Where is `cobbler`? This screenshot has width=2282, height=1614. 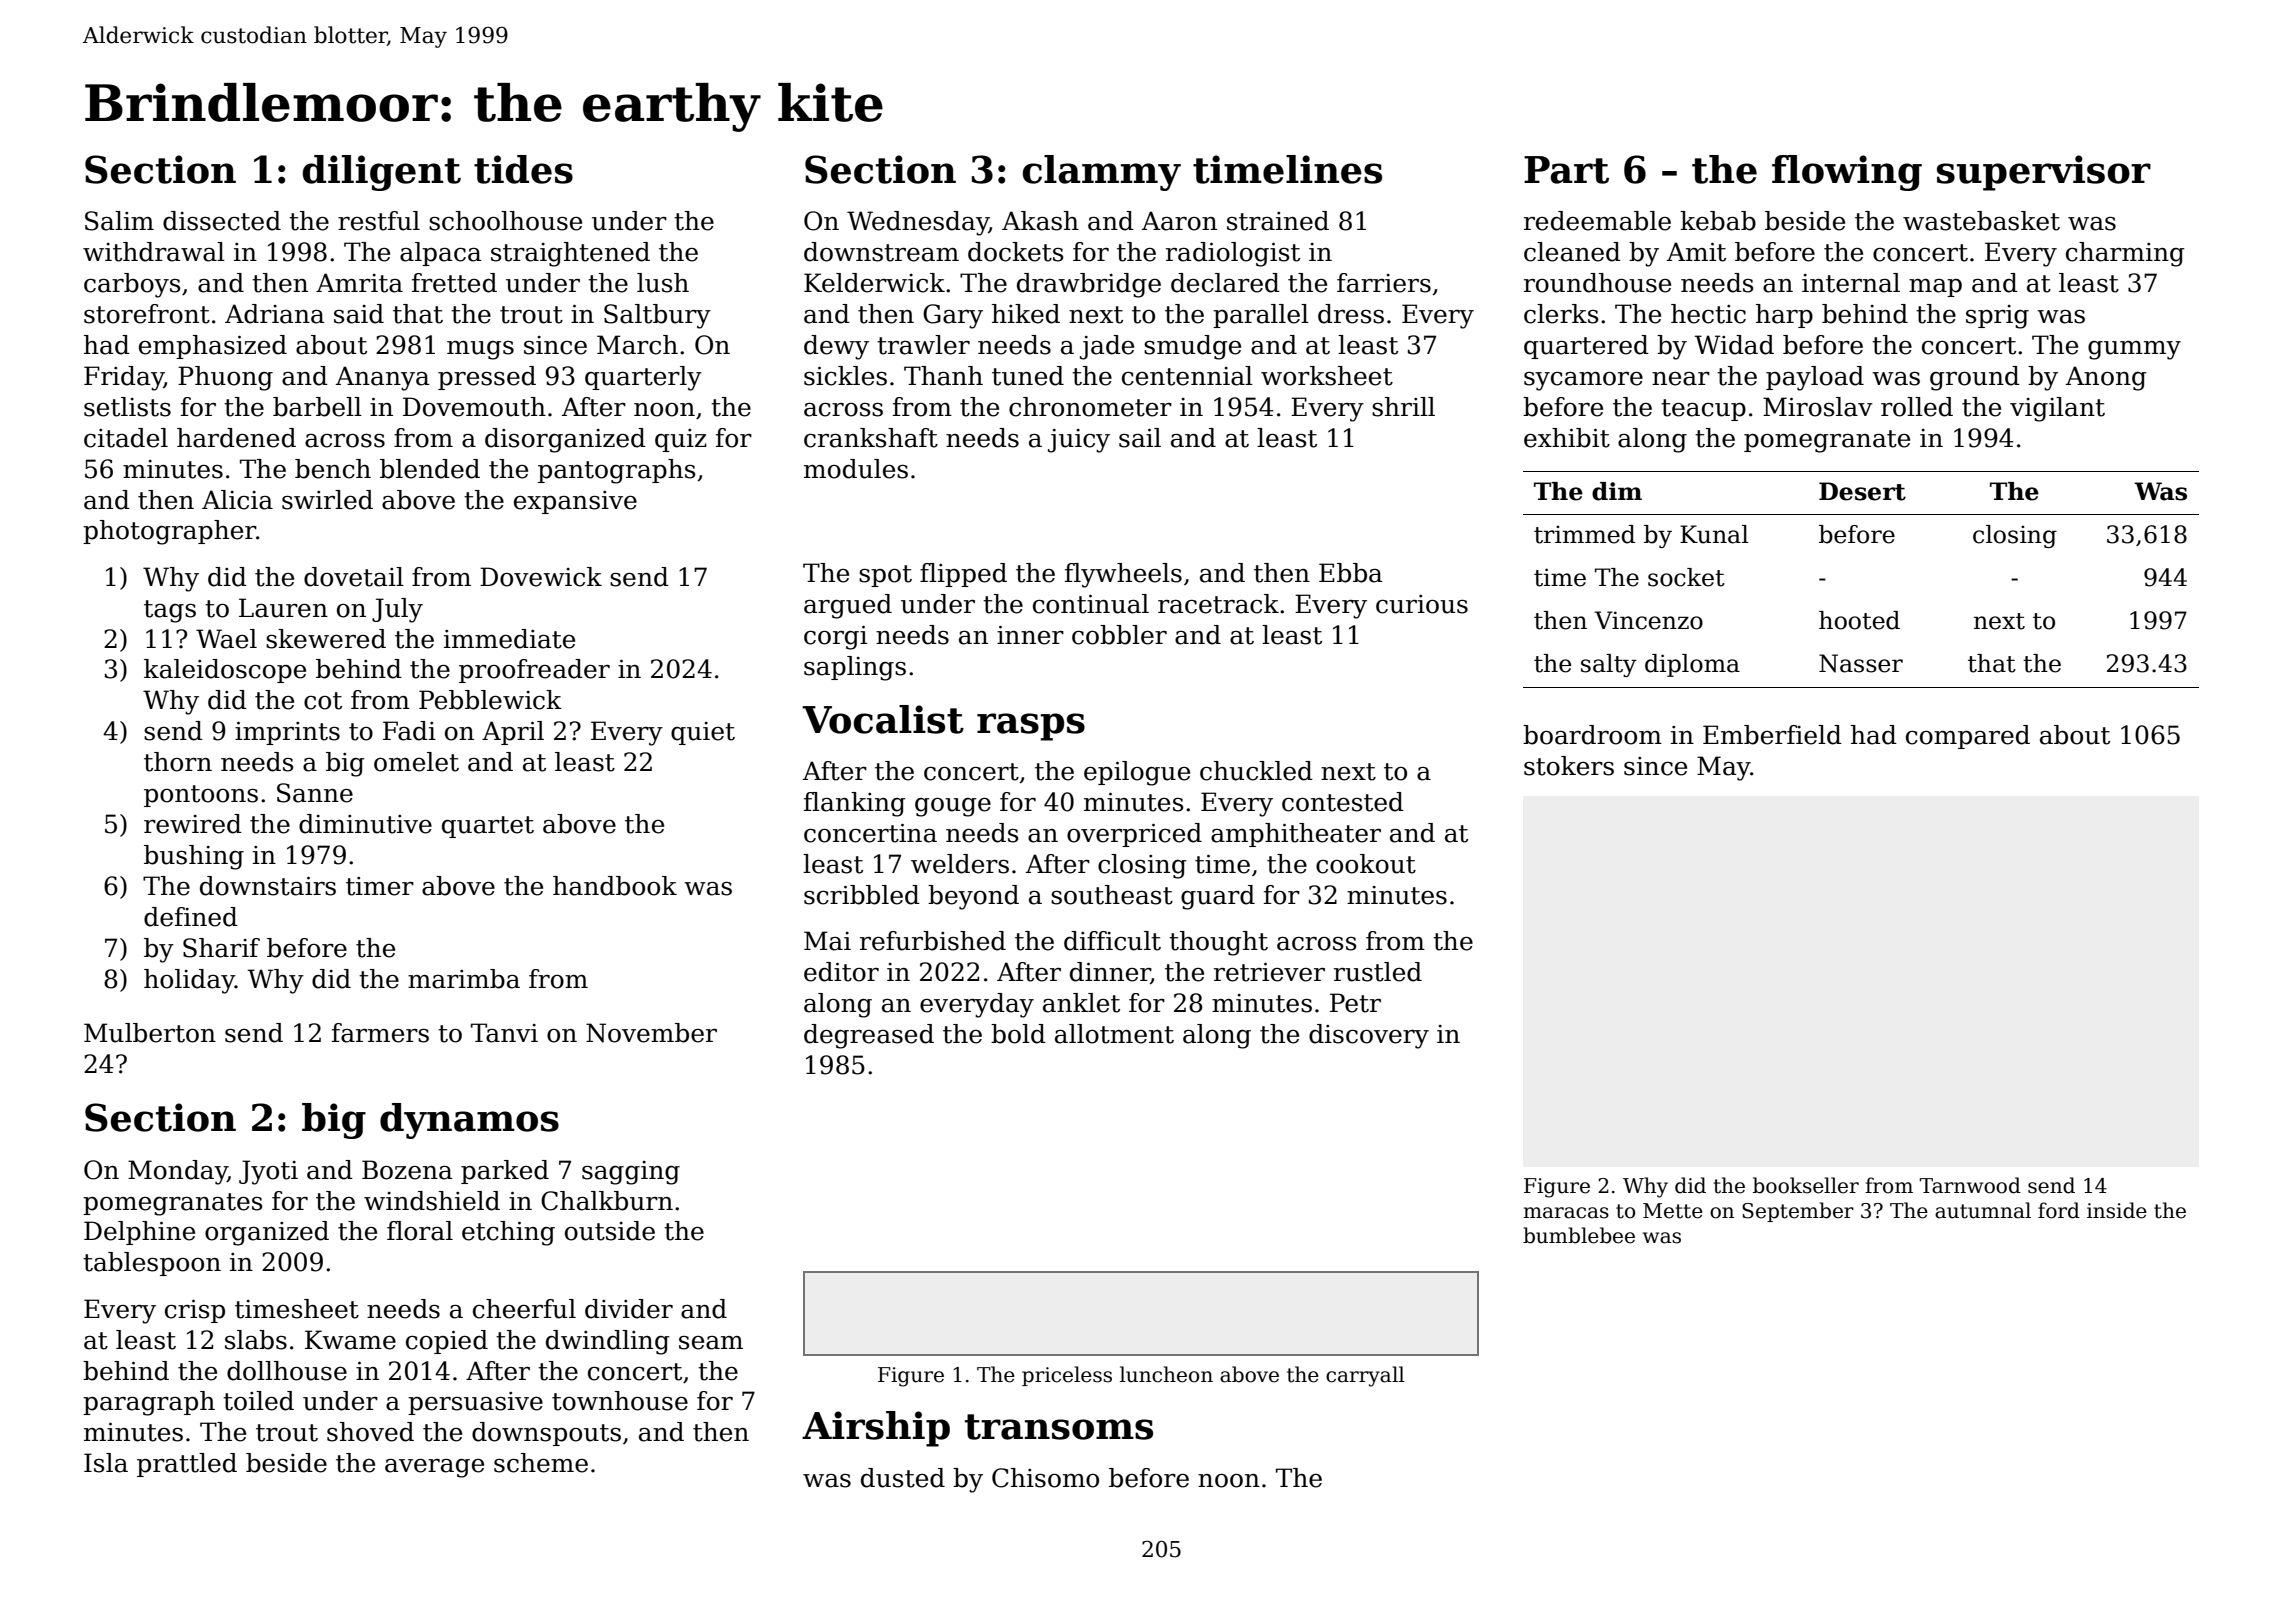
cobbler is located at coordinates (1119, 635).
